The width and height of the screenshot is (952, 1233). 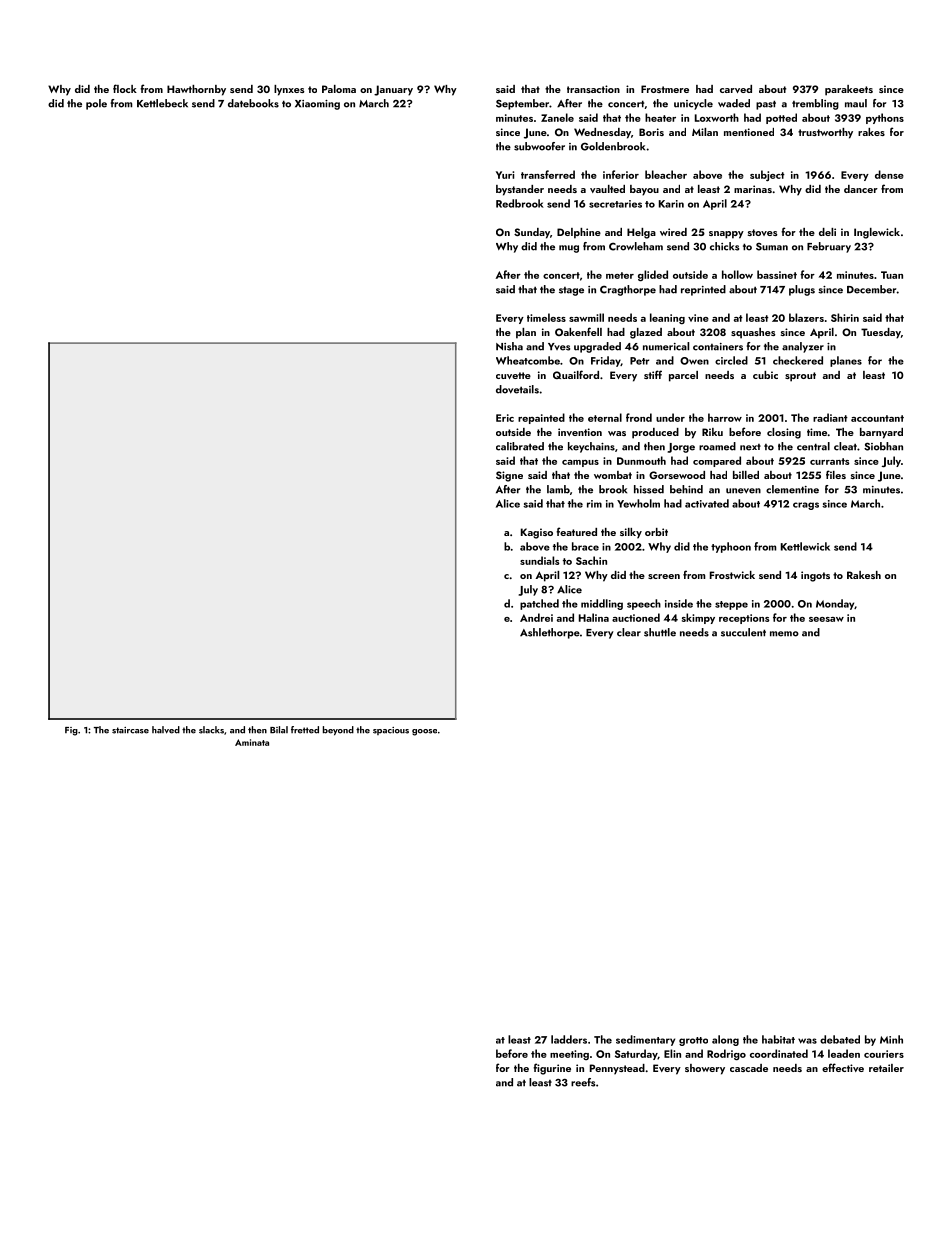 I want to click on spacious, so click(x=391, y=731).
